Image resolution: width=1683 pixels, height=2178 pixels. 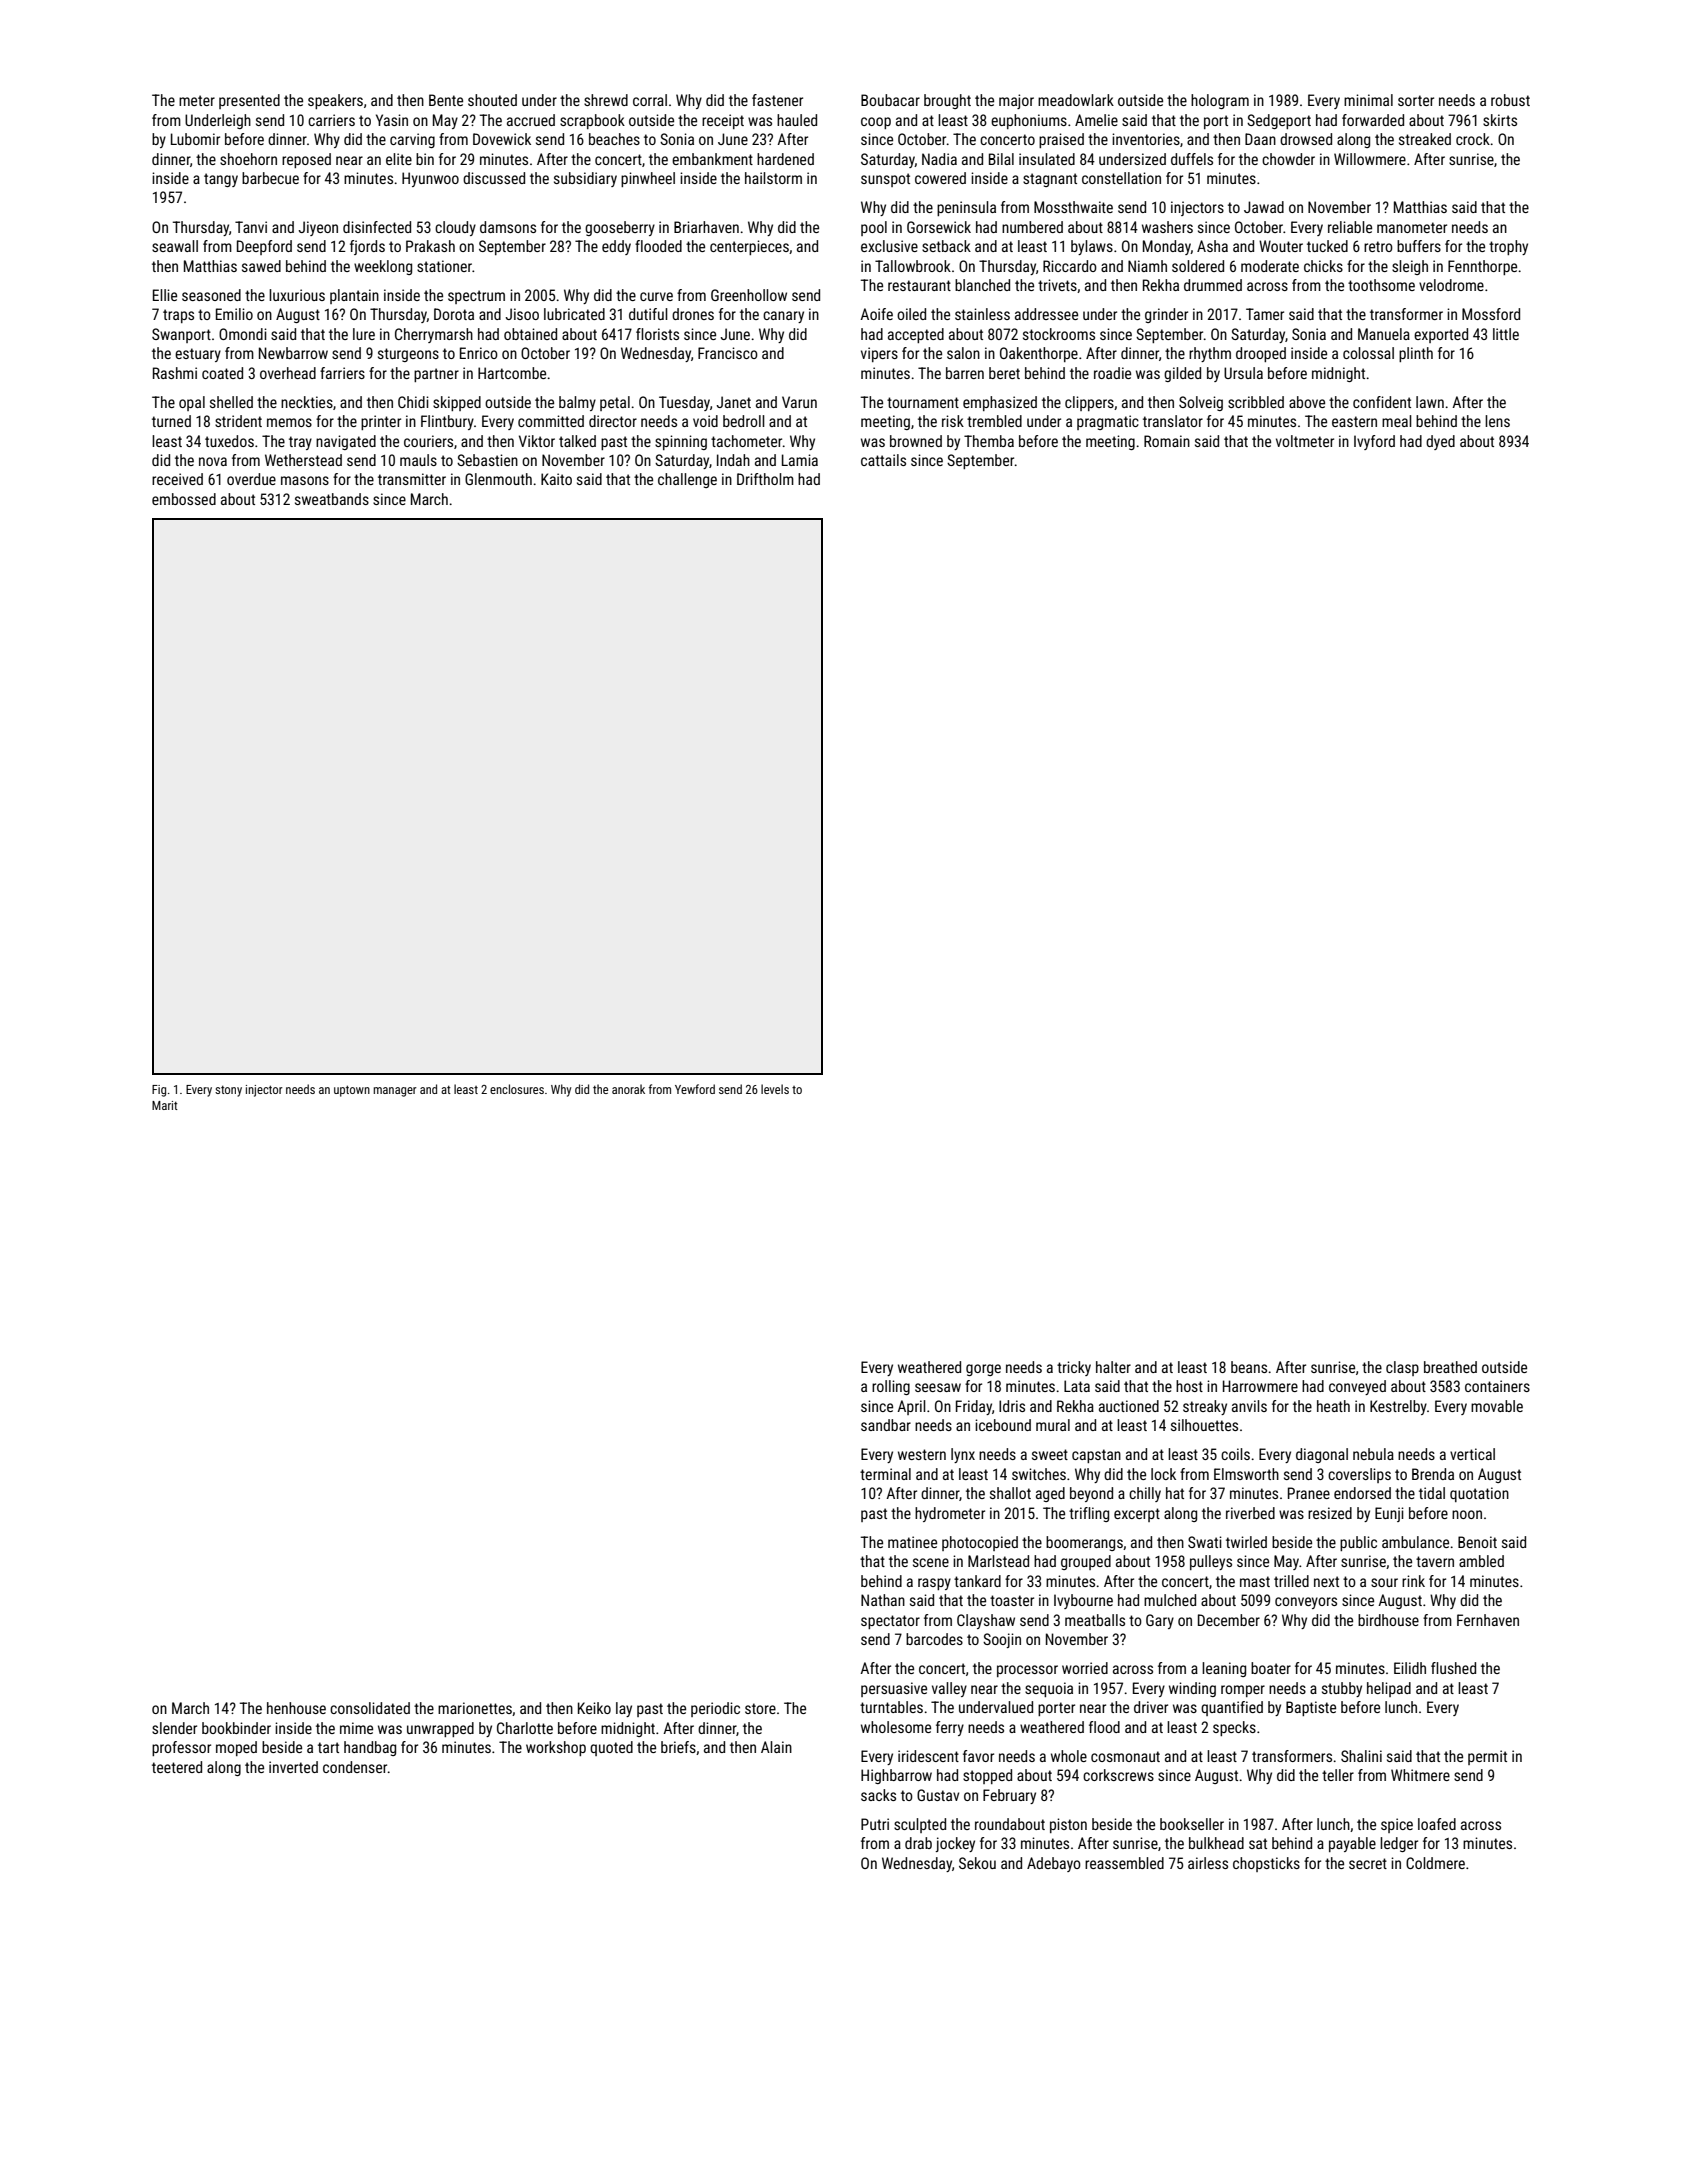 What do you see at coordinates (989, 441) in the screenshot?
I see `Themba` at bounding box center [989, 441].
